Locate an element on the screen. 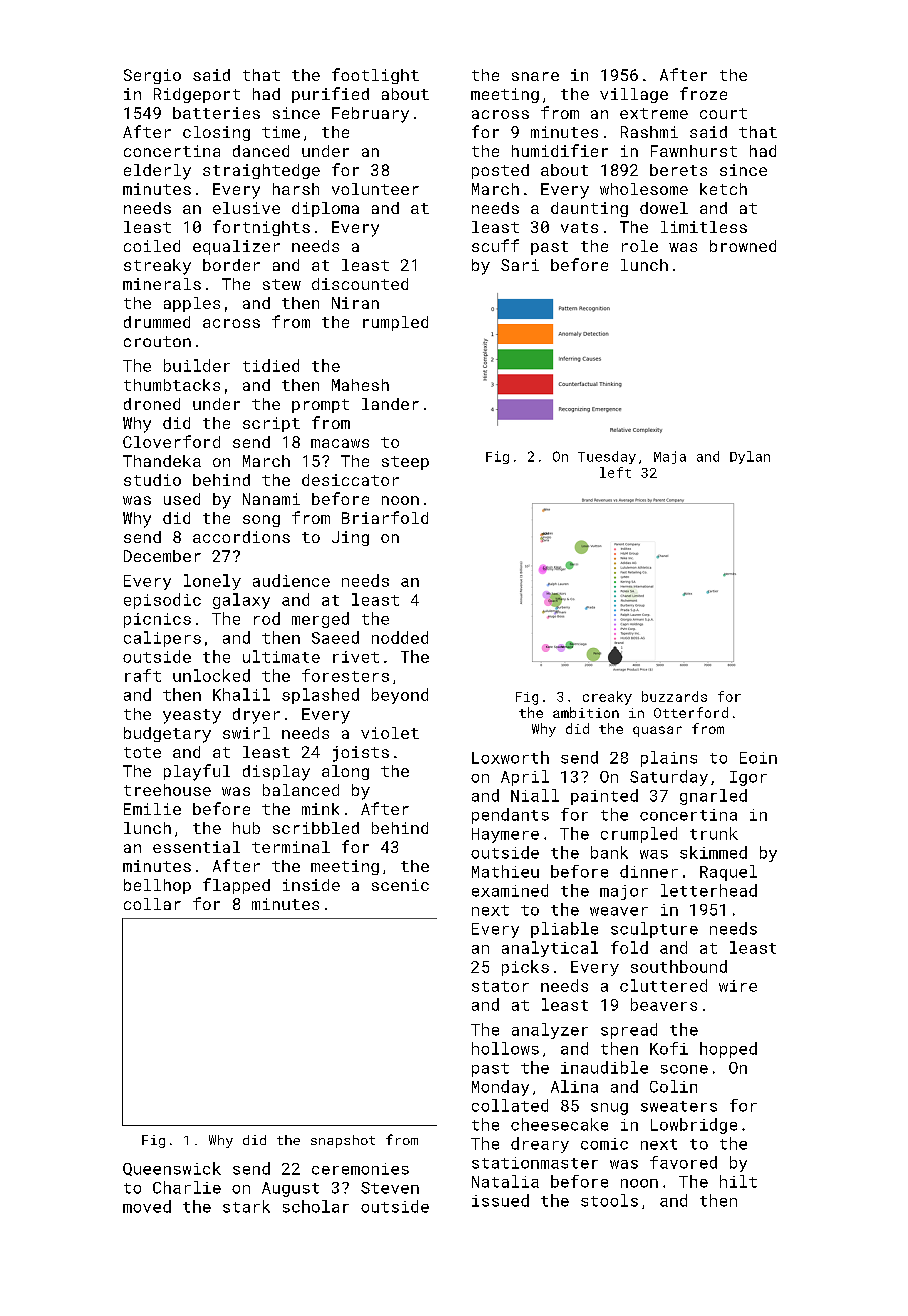 This screenshot has height=1316, width=908. steep is located at coordinates (405, 463).
